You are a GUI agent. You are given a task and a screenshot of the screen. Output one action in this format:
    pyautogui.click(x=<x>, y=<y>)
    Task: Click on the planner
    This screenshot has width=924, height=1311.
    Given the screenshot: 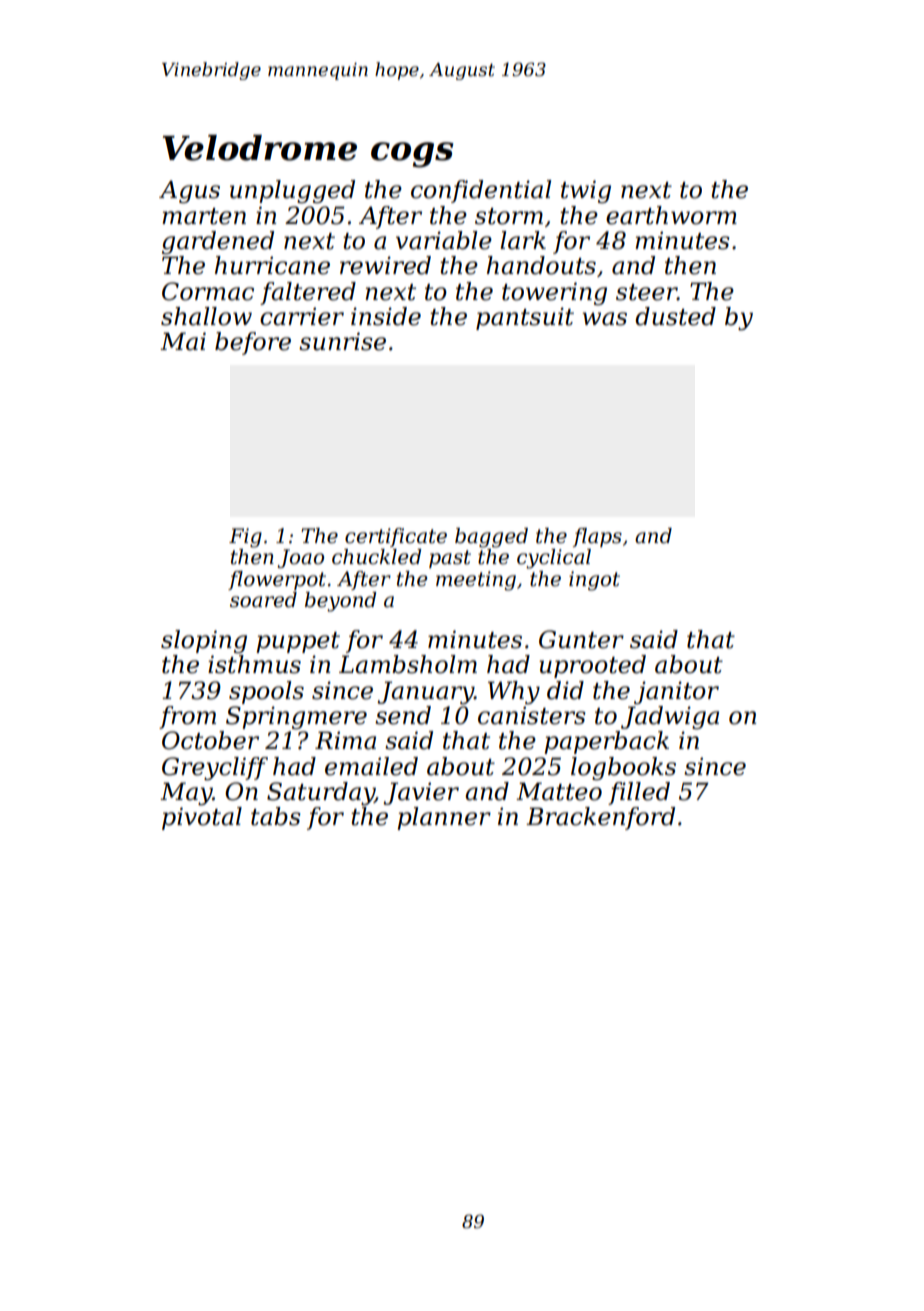 What is the action you would take?
    pyautogui.click(x=444, y=818)
